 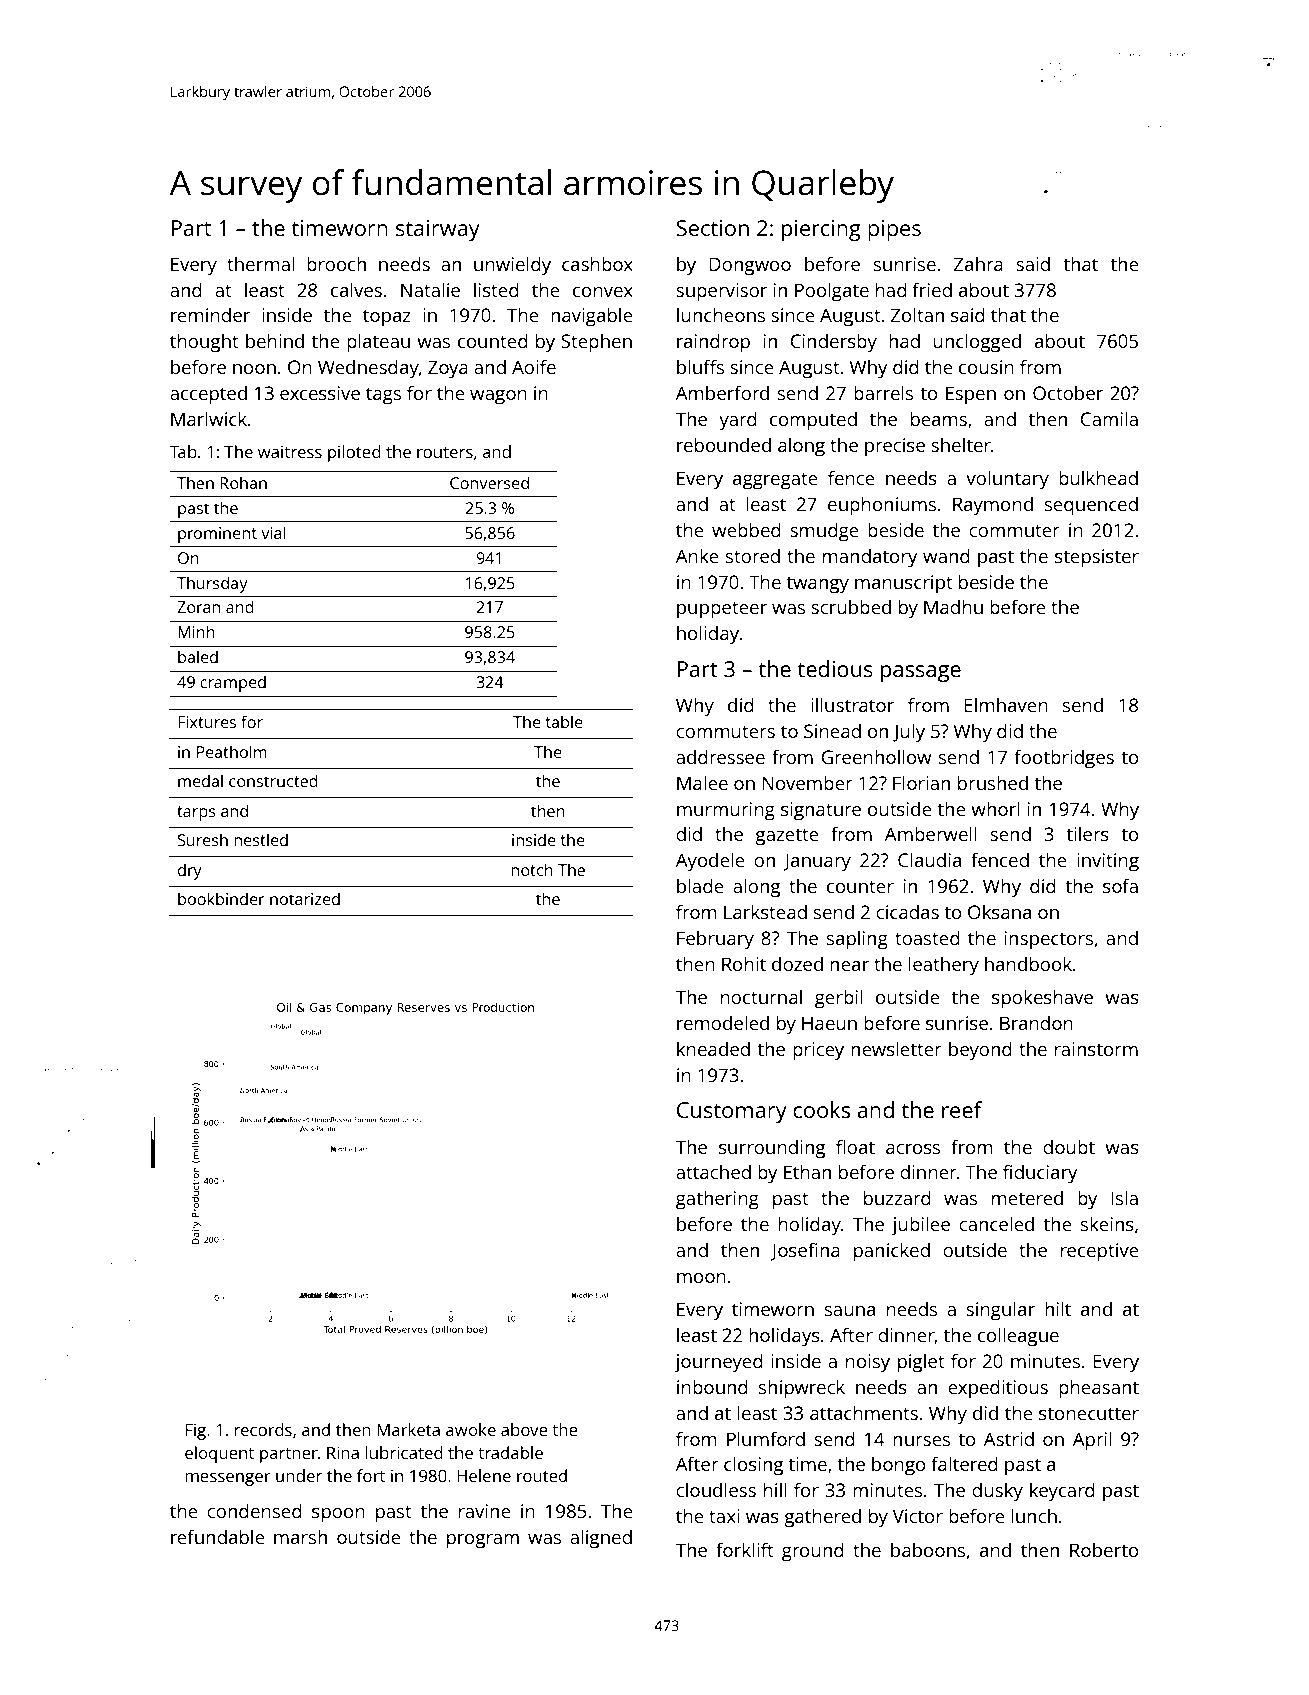 I want to click on cashbox, so click(x=597, y=263).
